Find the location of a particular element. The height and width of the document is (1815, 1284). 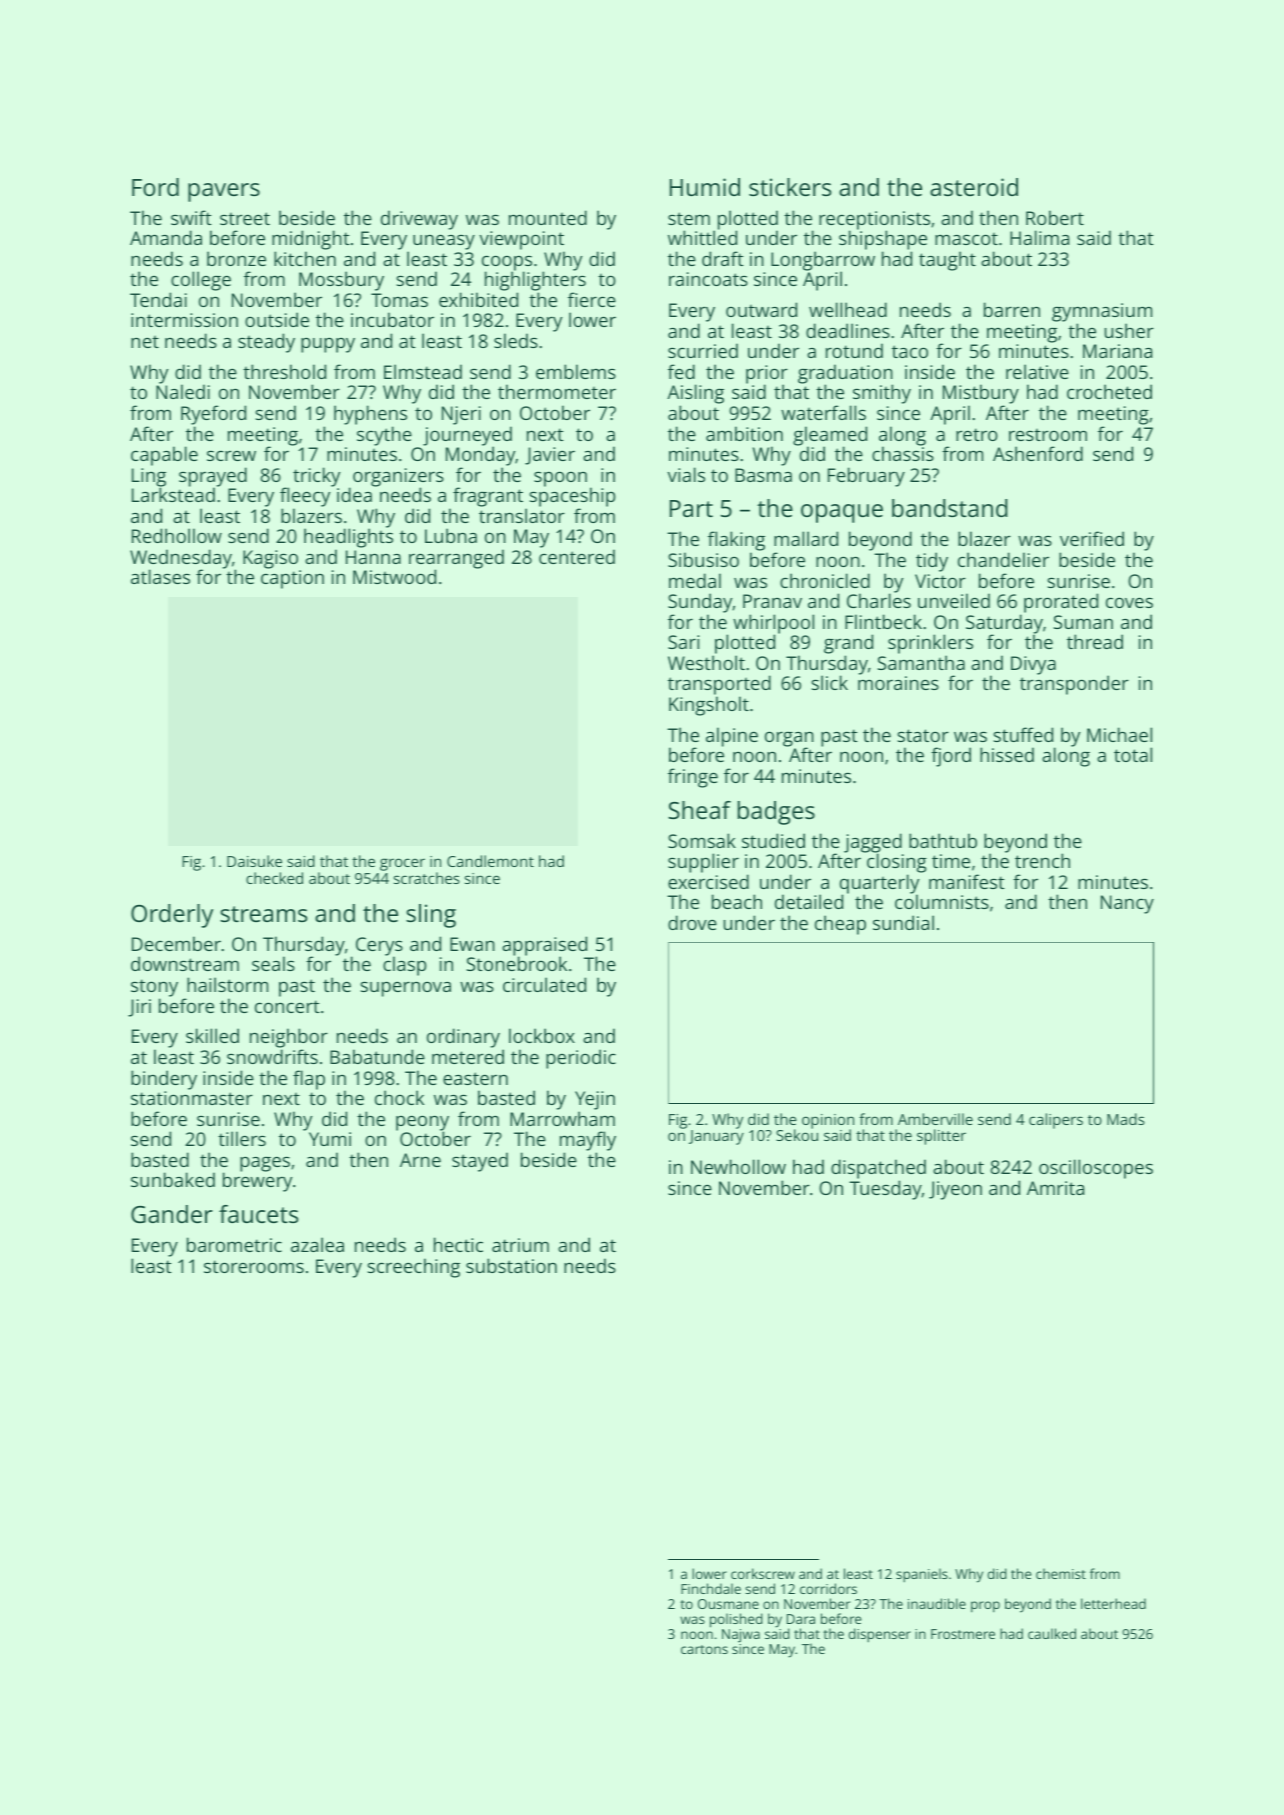

hailstorm is located at coordinates (227, 984).
